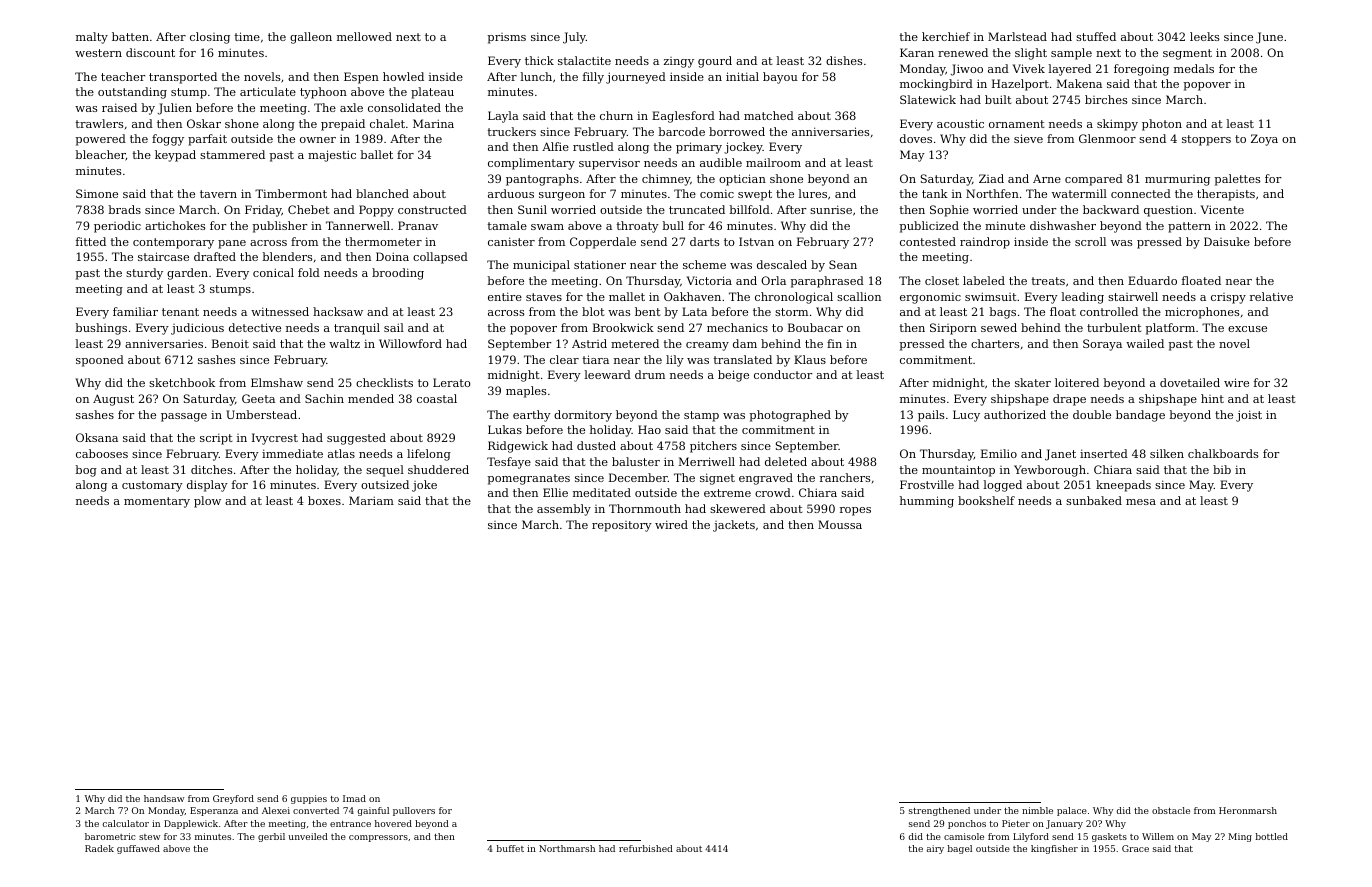 The height and width of the screenshot is (887, 1372). What do you see at coordinates (383, 241) in the screenshot?
I see `thermometer` at bounding box center [383, 241].
